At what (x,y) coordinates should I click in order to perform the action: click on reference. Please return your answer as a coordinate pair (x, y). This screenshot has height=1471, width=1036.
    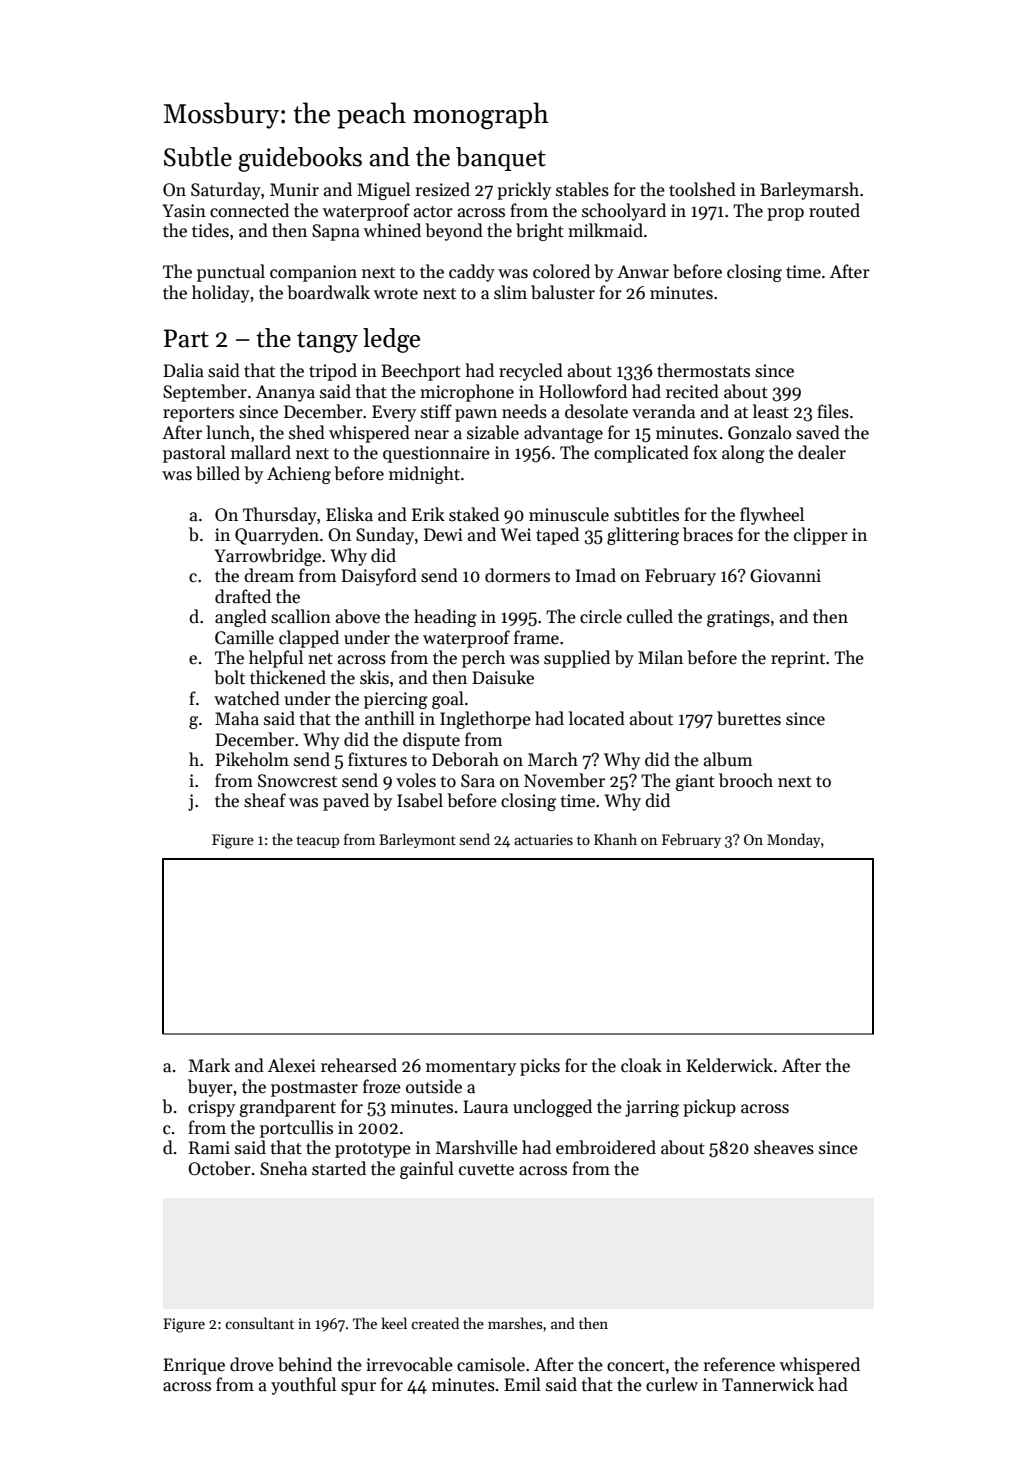
    Looking at the image, I should click on (739, 1364).
